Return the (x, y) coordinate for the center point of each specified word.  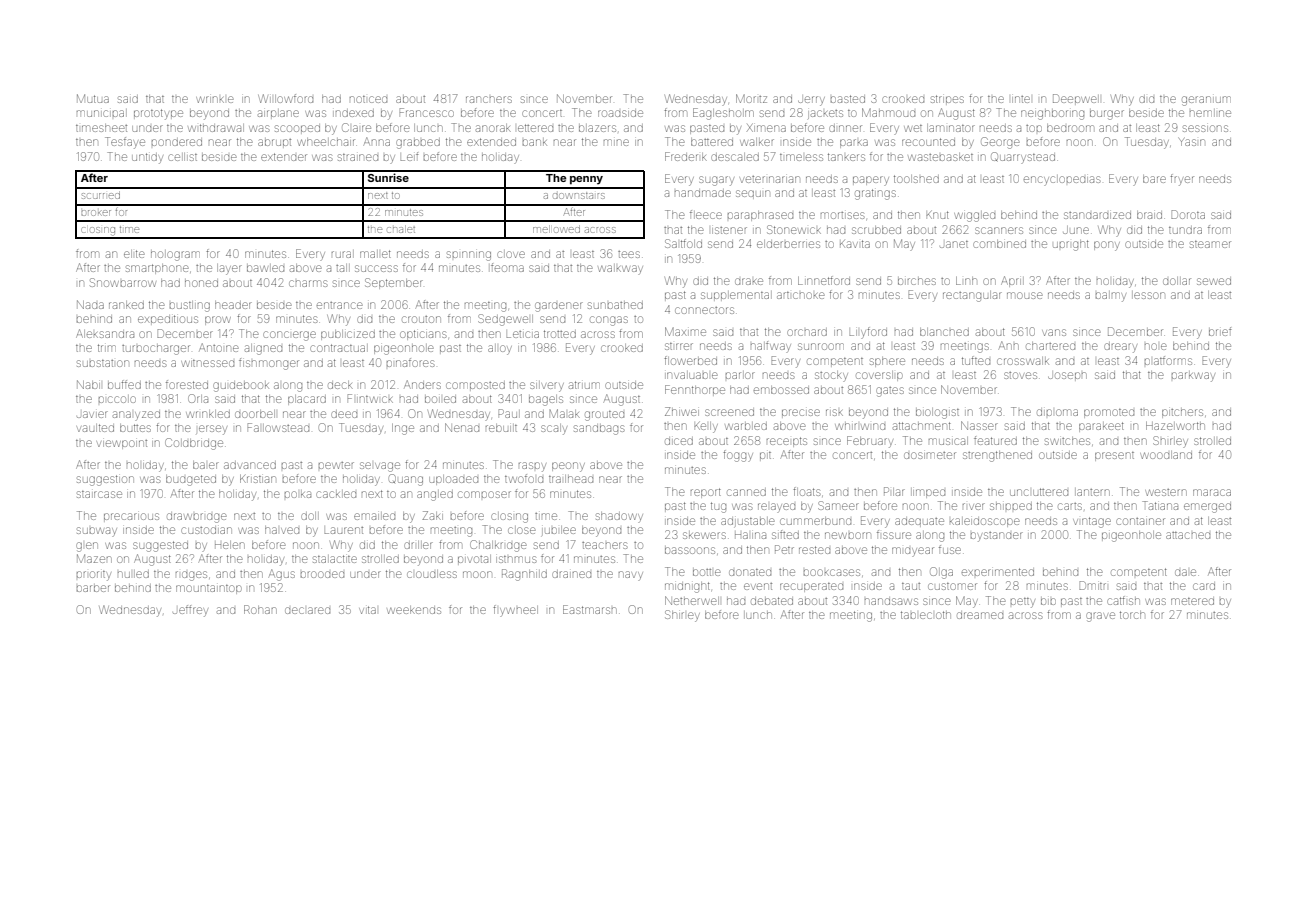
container (1140, 521)
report (706, 493)
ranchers (489, 99)
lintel (1021, 99)
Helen (230, 545)
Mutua (93, 98)
